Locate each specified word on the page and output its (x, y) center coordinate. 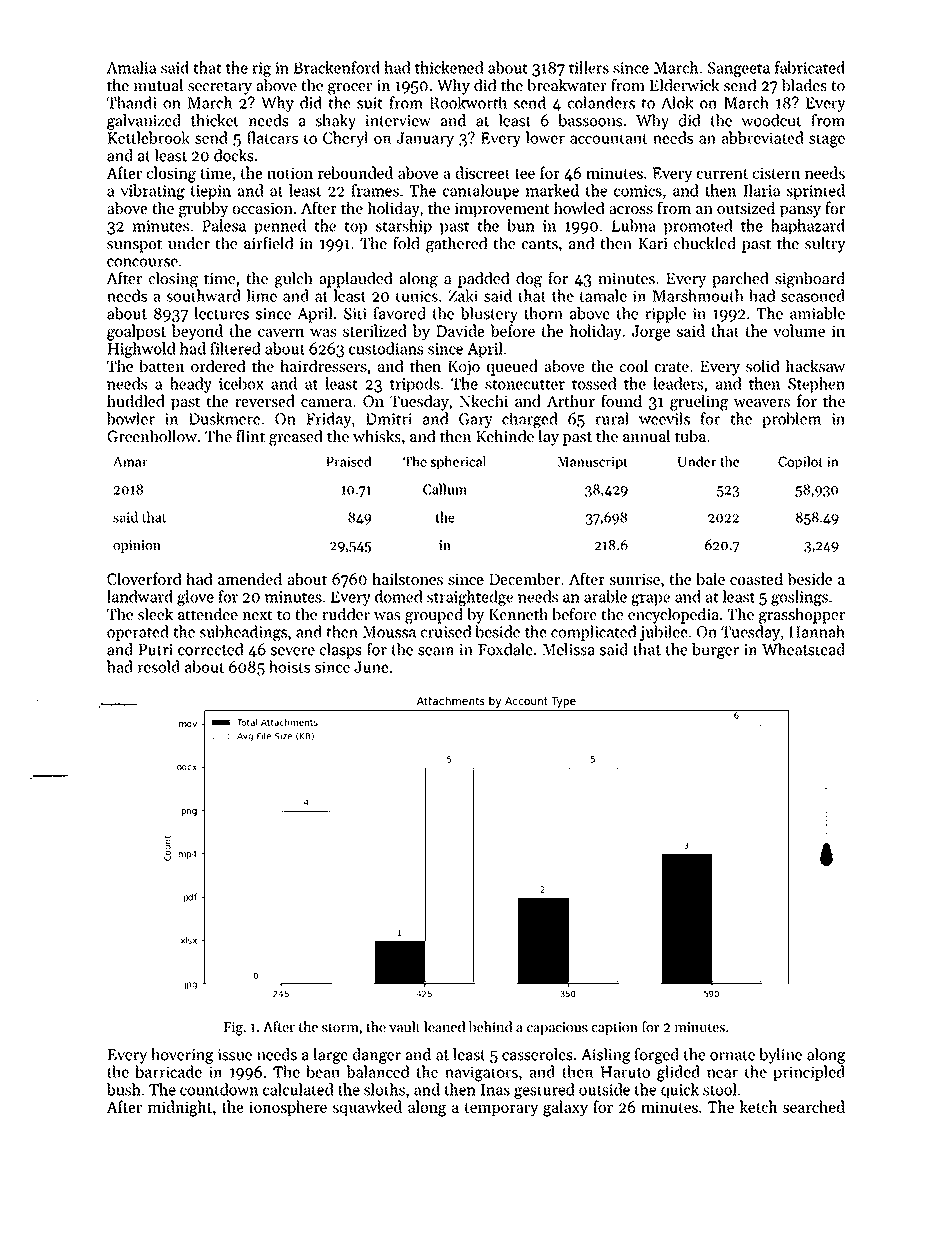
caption (615, 1028)
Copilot (800, 463)
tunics (417, 296)
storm (340, 1027)
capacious (557, 1028)
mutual (158, 85)
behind (490, 1026)
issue (235, 1055)
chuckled (705, 243)
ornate (732, 1055)
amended (250, 578)
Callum (445, 489)
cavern (281, 333)
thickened (449, 67)
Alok (677, 102)
